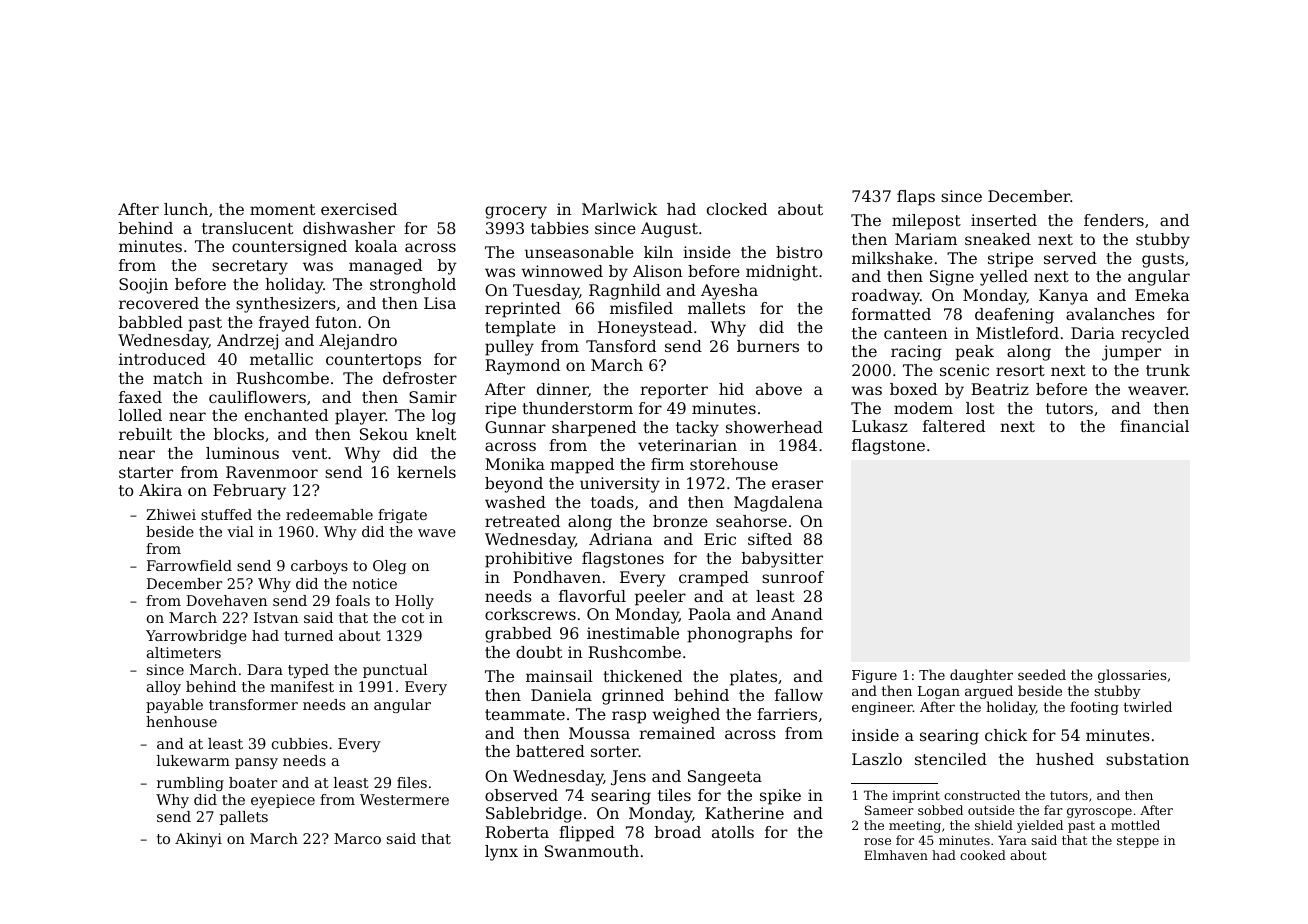  Describe the element at coordinates (193, 760) in the document. I see `lukewarm` at that location.
